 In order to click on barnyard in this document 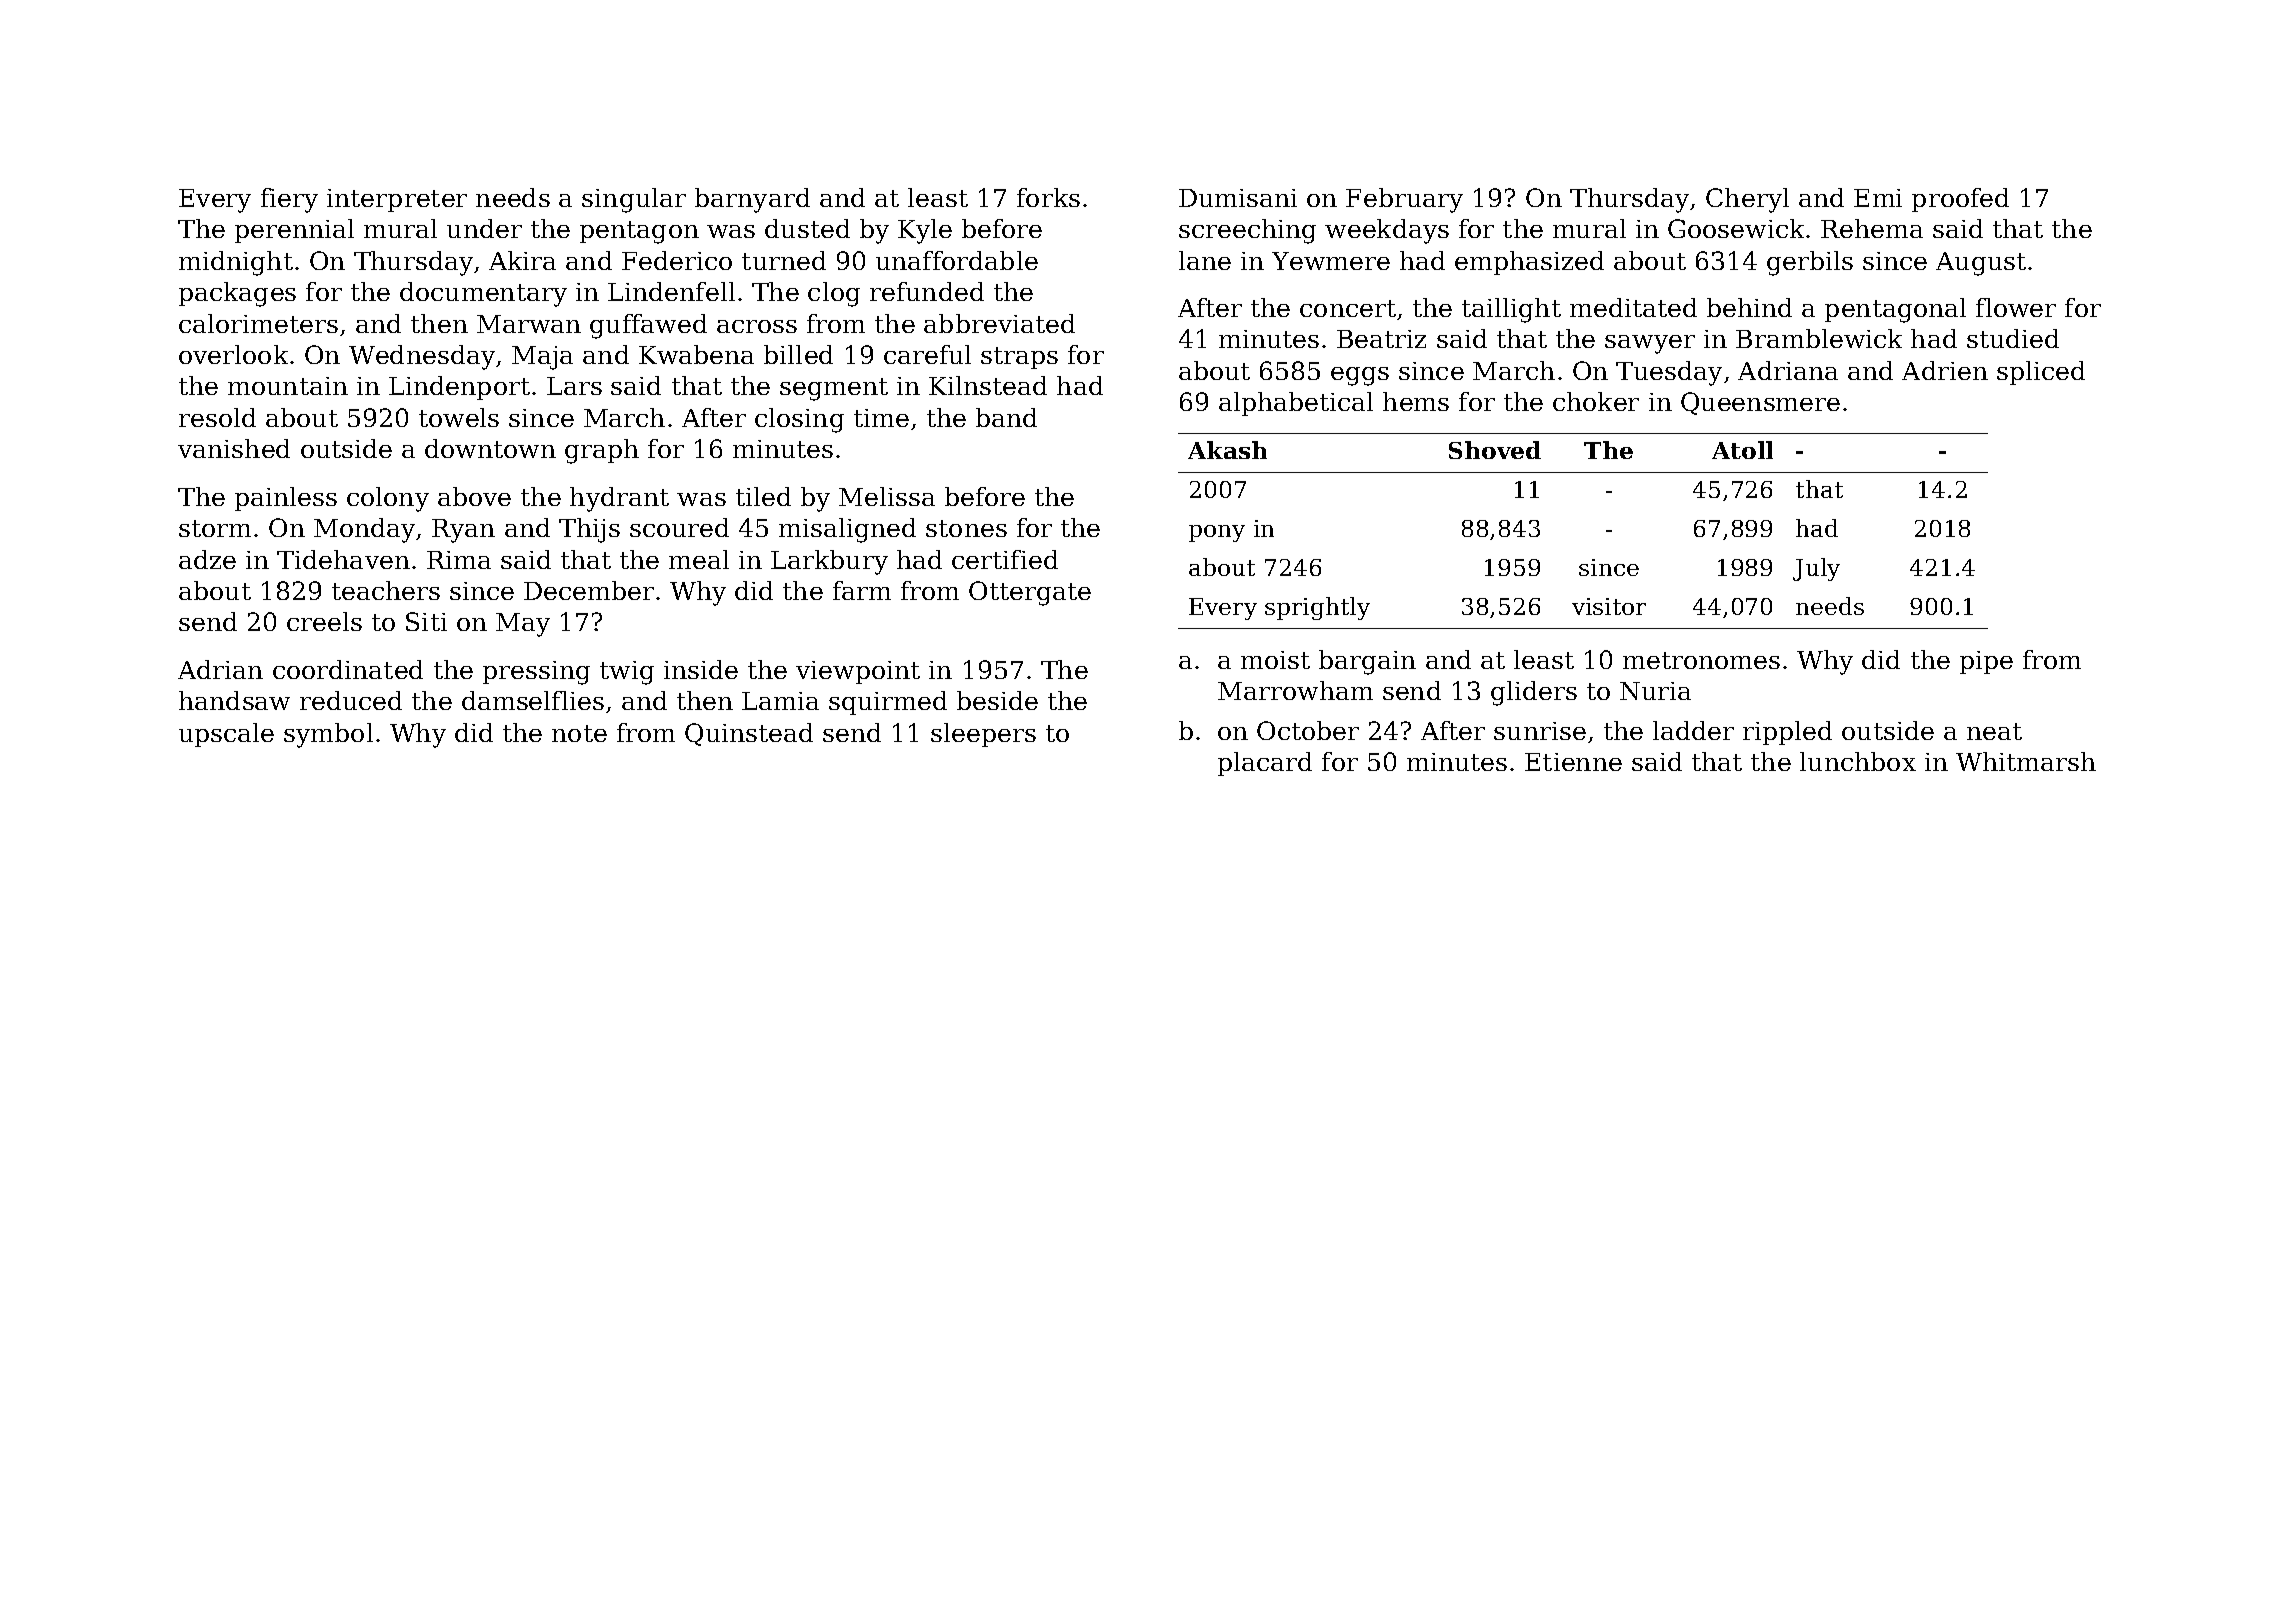, I will do `click(752, 200)`.
